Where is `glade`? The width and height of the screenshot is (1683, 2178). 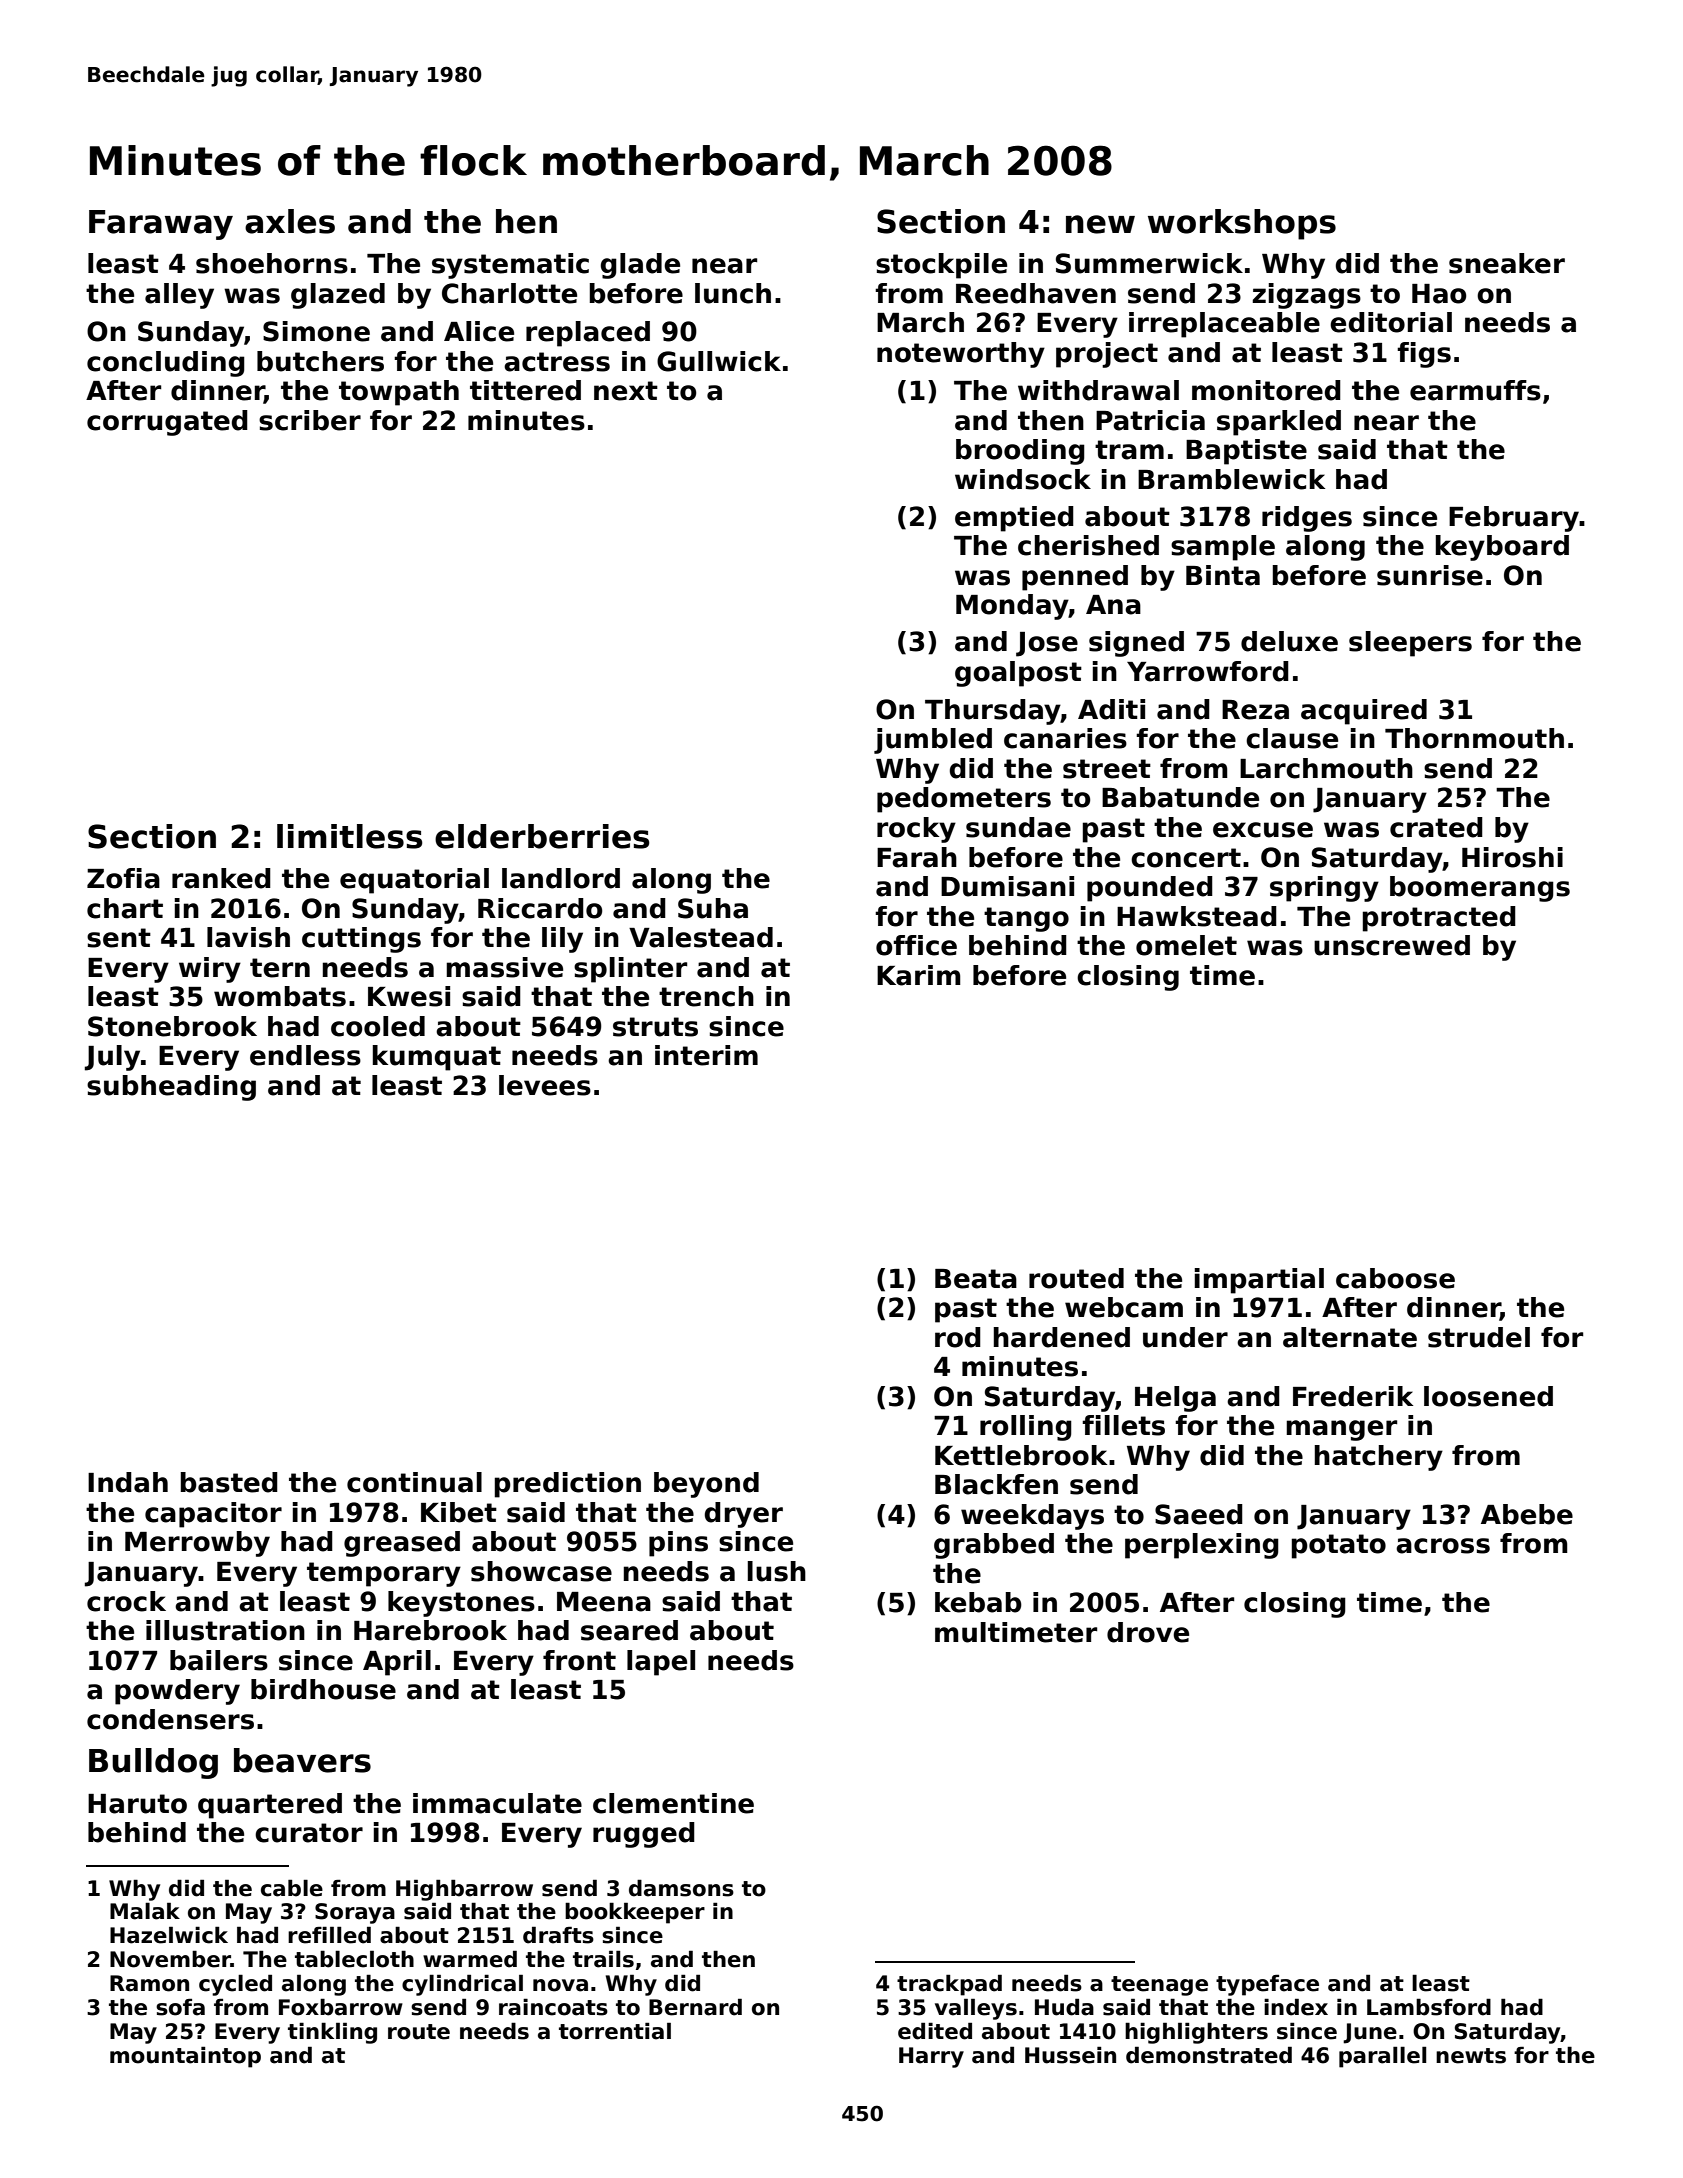 glade is located at coordinates (640, 266).
